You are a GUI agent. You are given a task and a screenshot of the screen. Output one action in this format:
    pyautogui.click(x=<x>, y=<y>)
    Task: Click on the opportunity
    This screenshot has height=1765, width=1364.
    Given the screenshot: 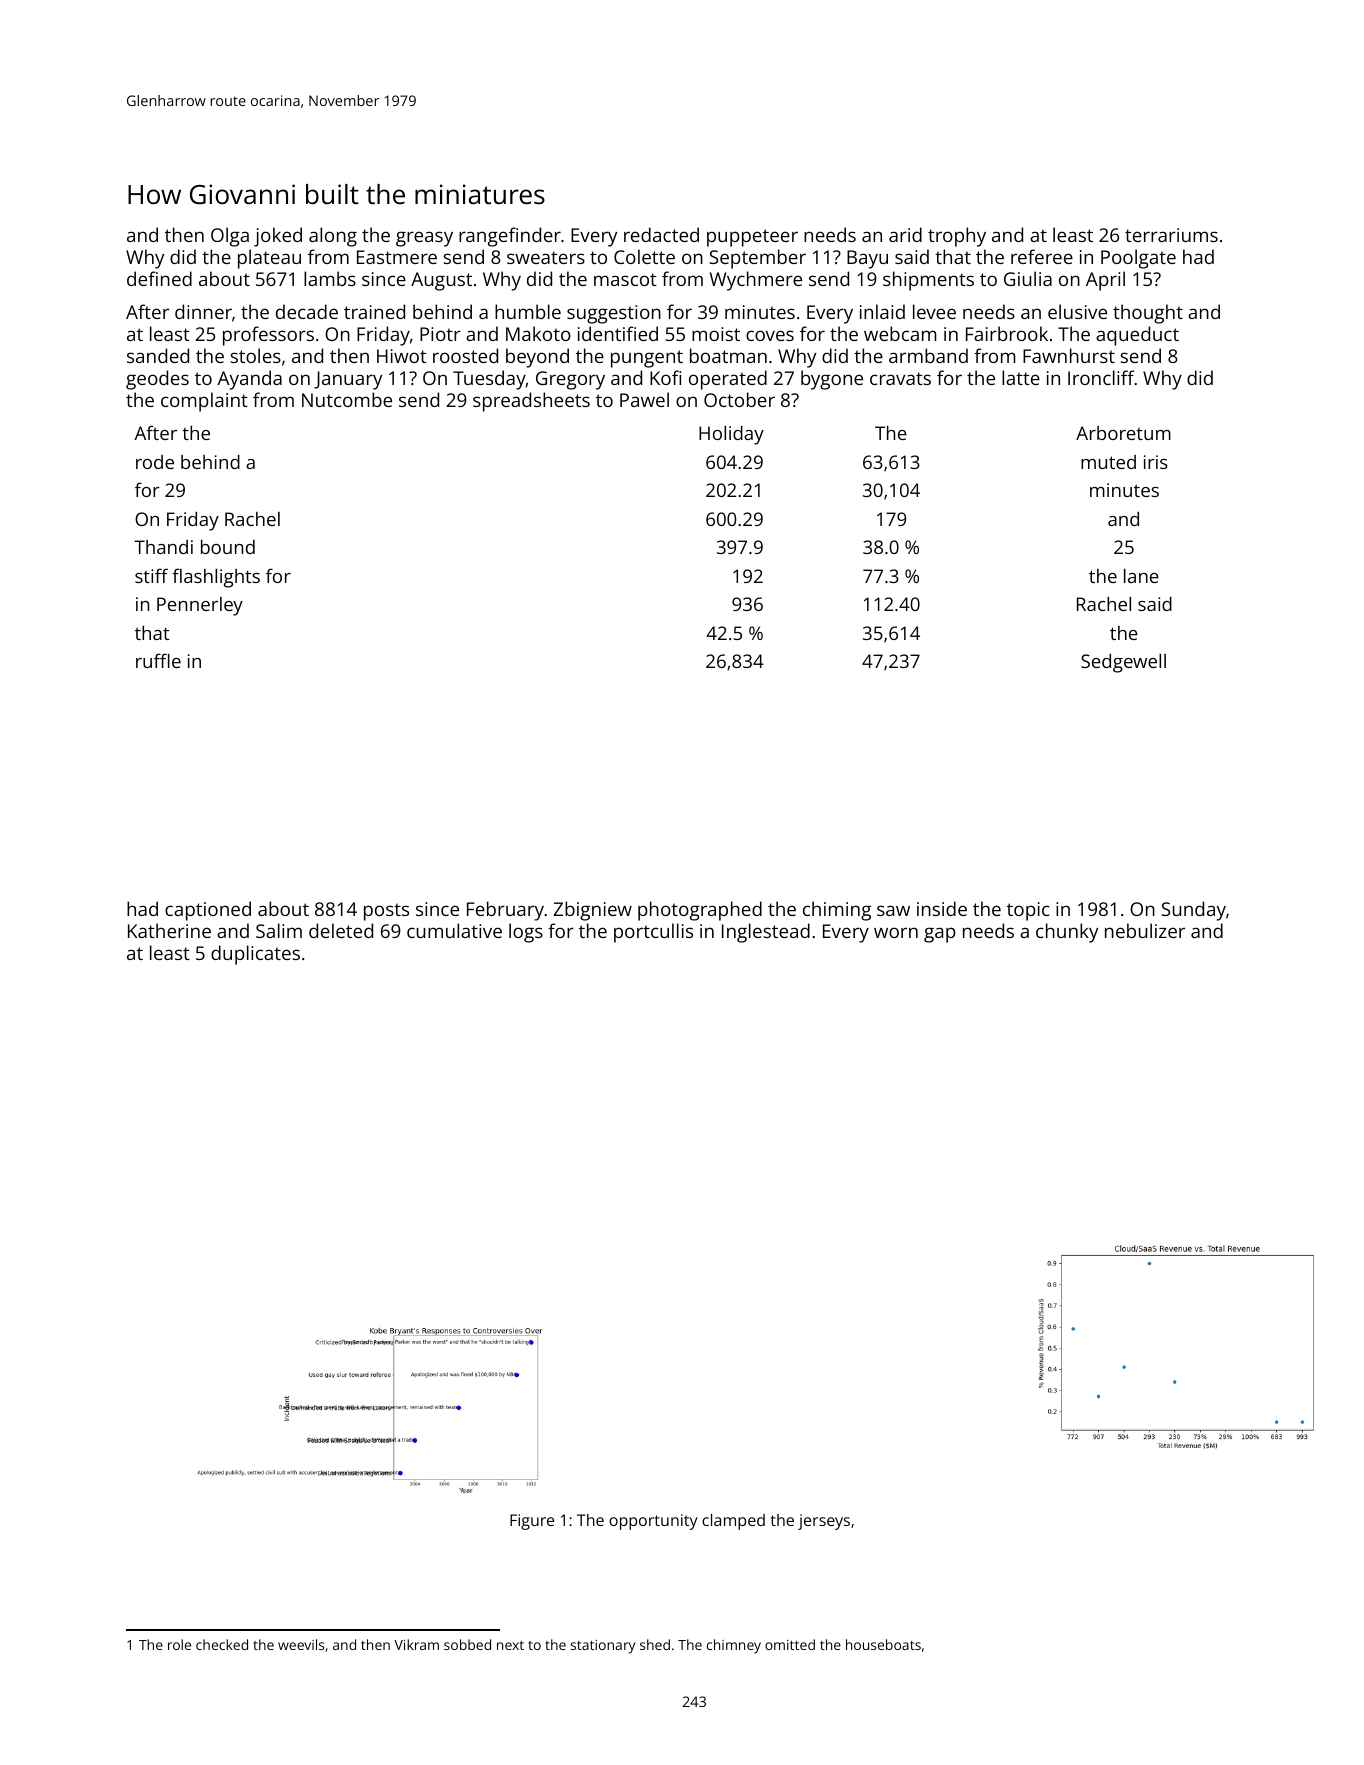 What is the action you would take?
    pyautogui.click(x=653, y=1522)
